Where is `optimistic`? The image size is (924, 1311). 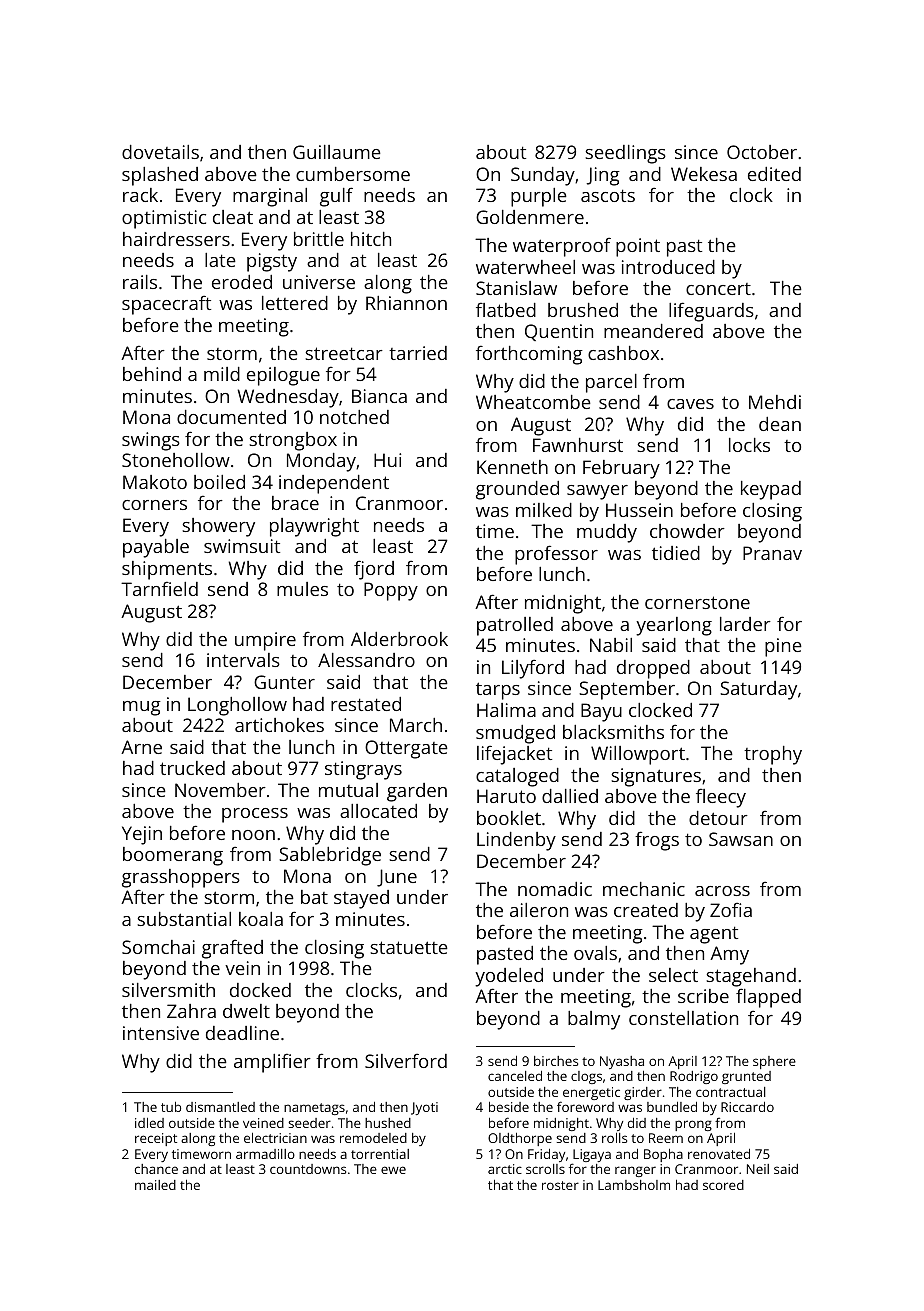 optimistic is located at coordinates (164, 219).
